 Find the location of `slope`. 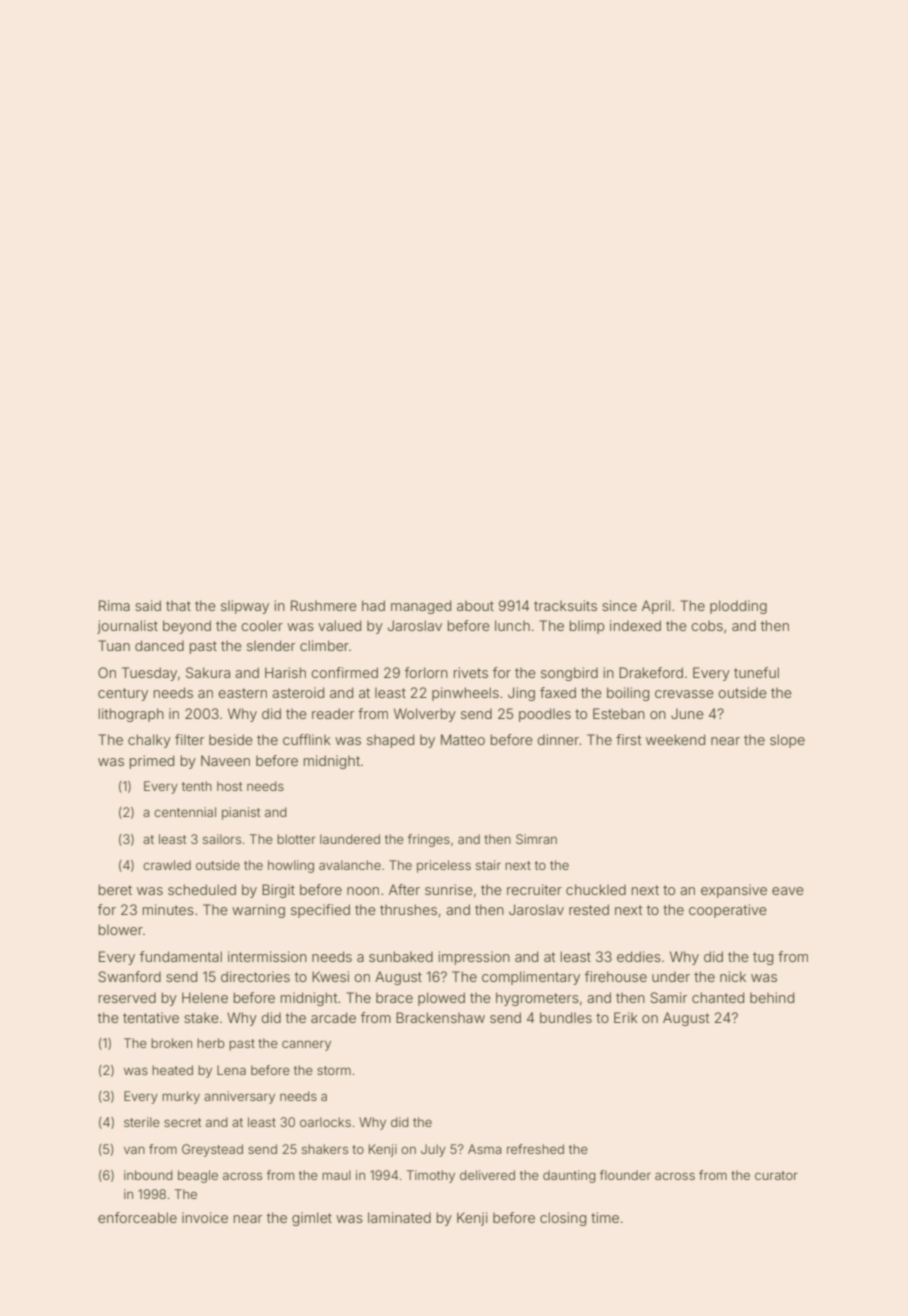

slope is located at coordinates (787, 741).
